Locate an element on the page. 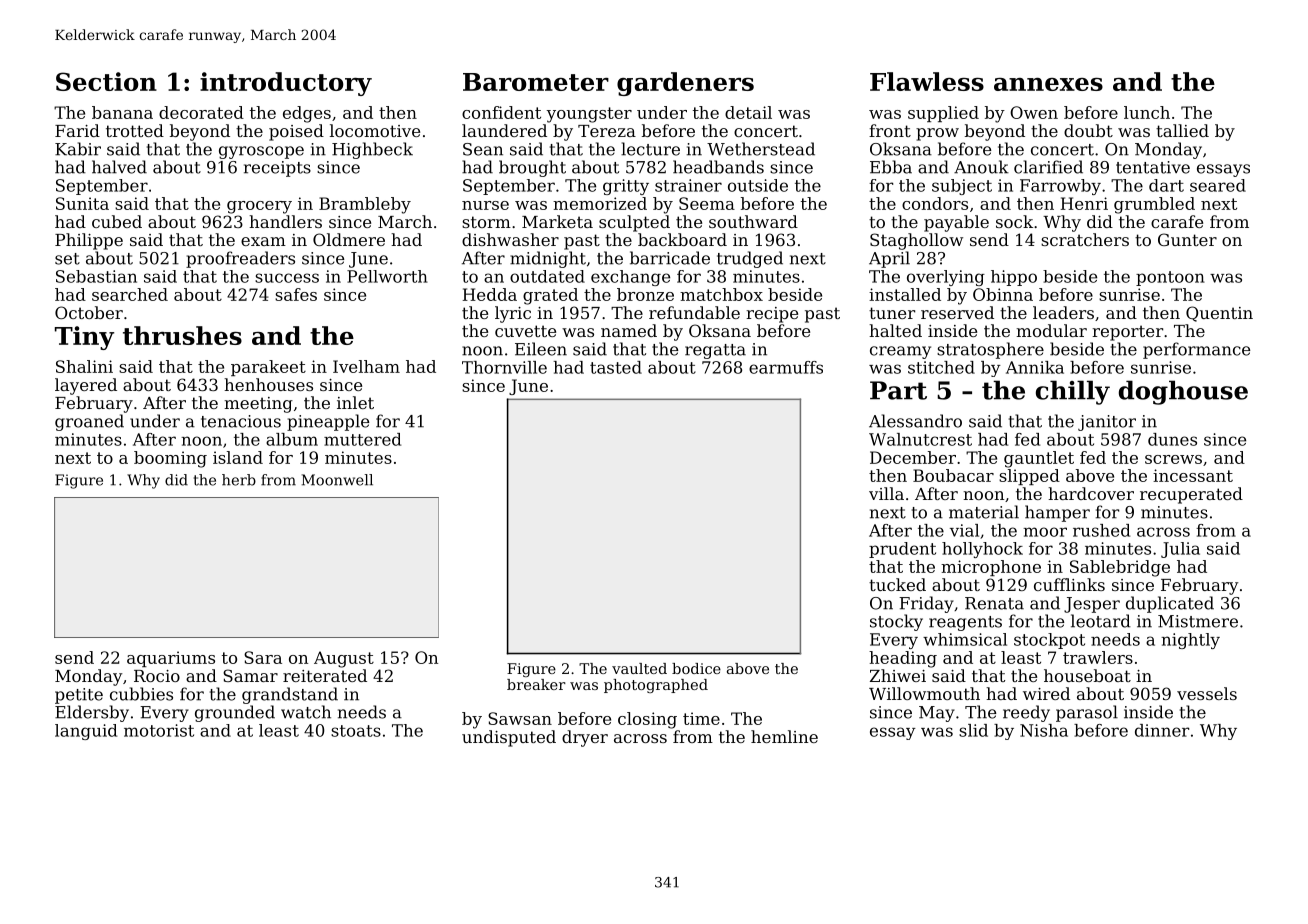 This page has height=924, width=1308. tallied is located at coordinates (1182, 130).
